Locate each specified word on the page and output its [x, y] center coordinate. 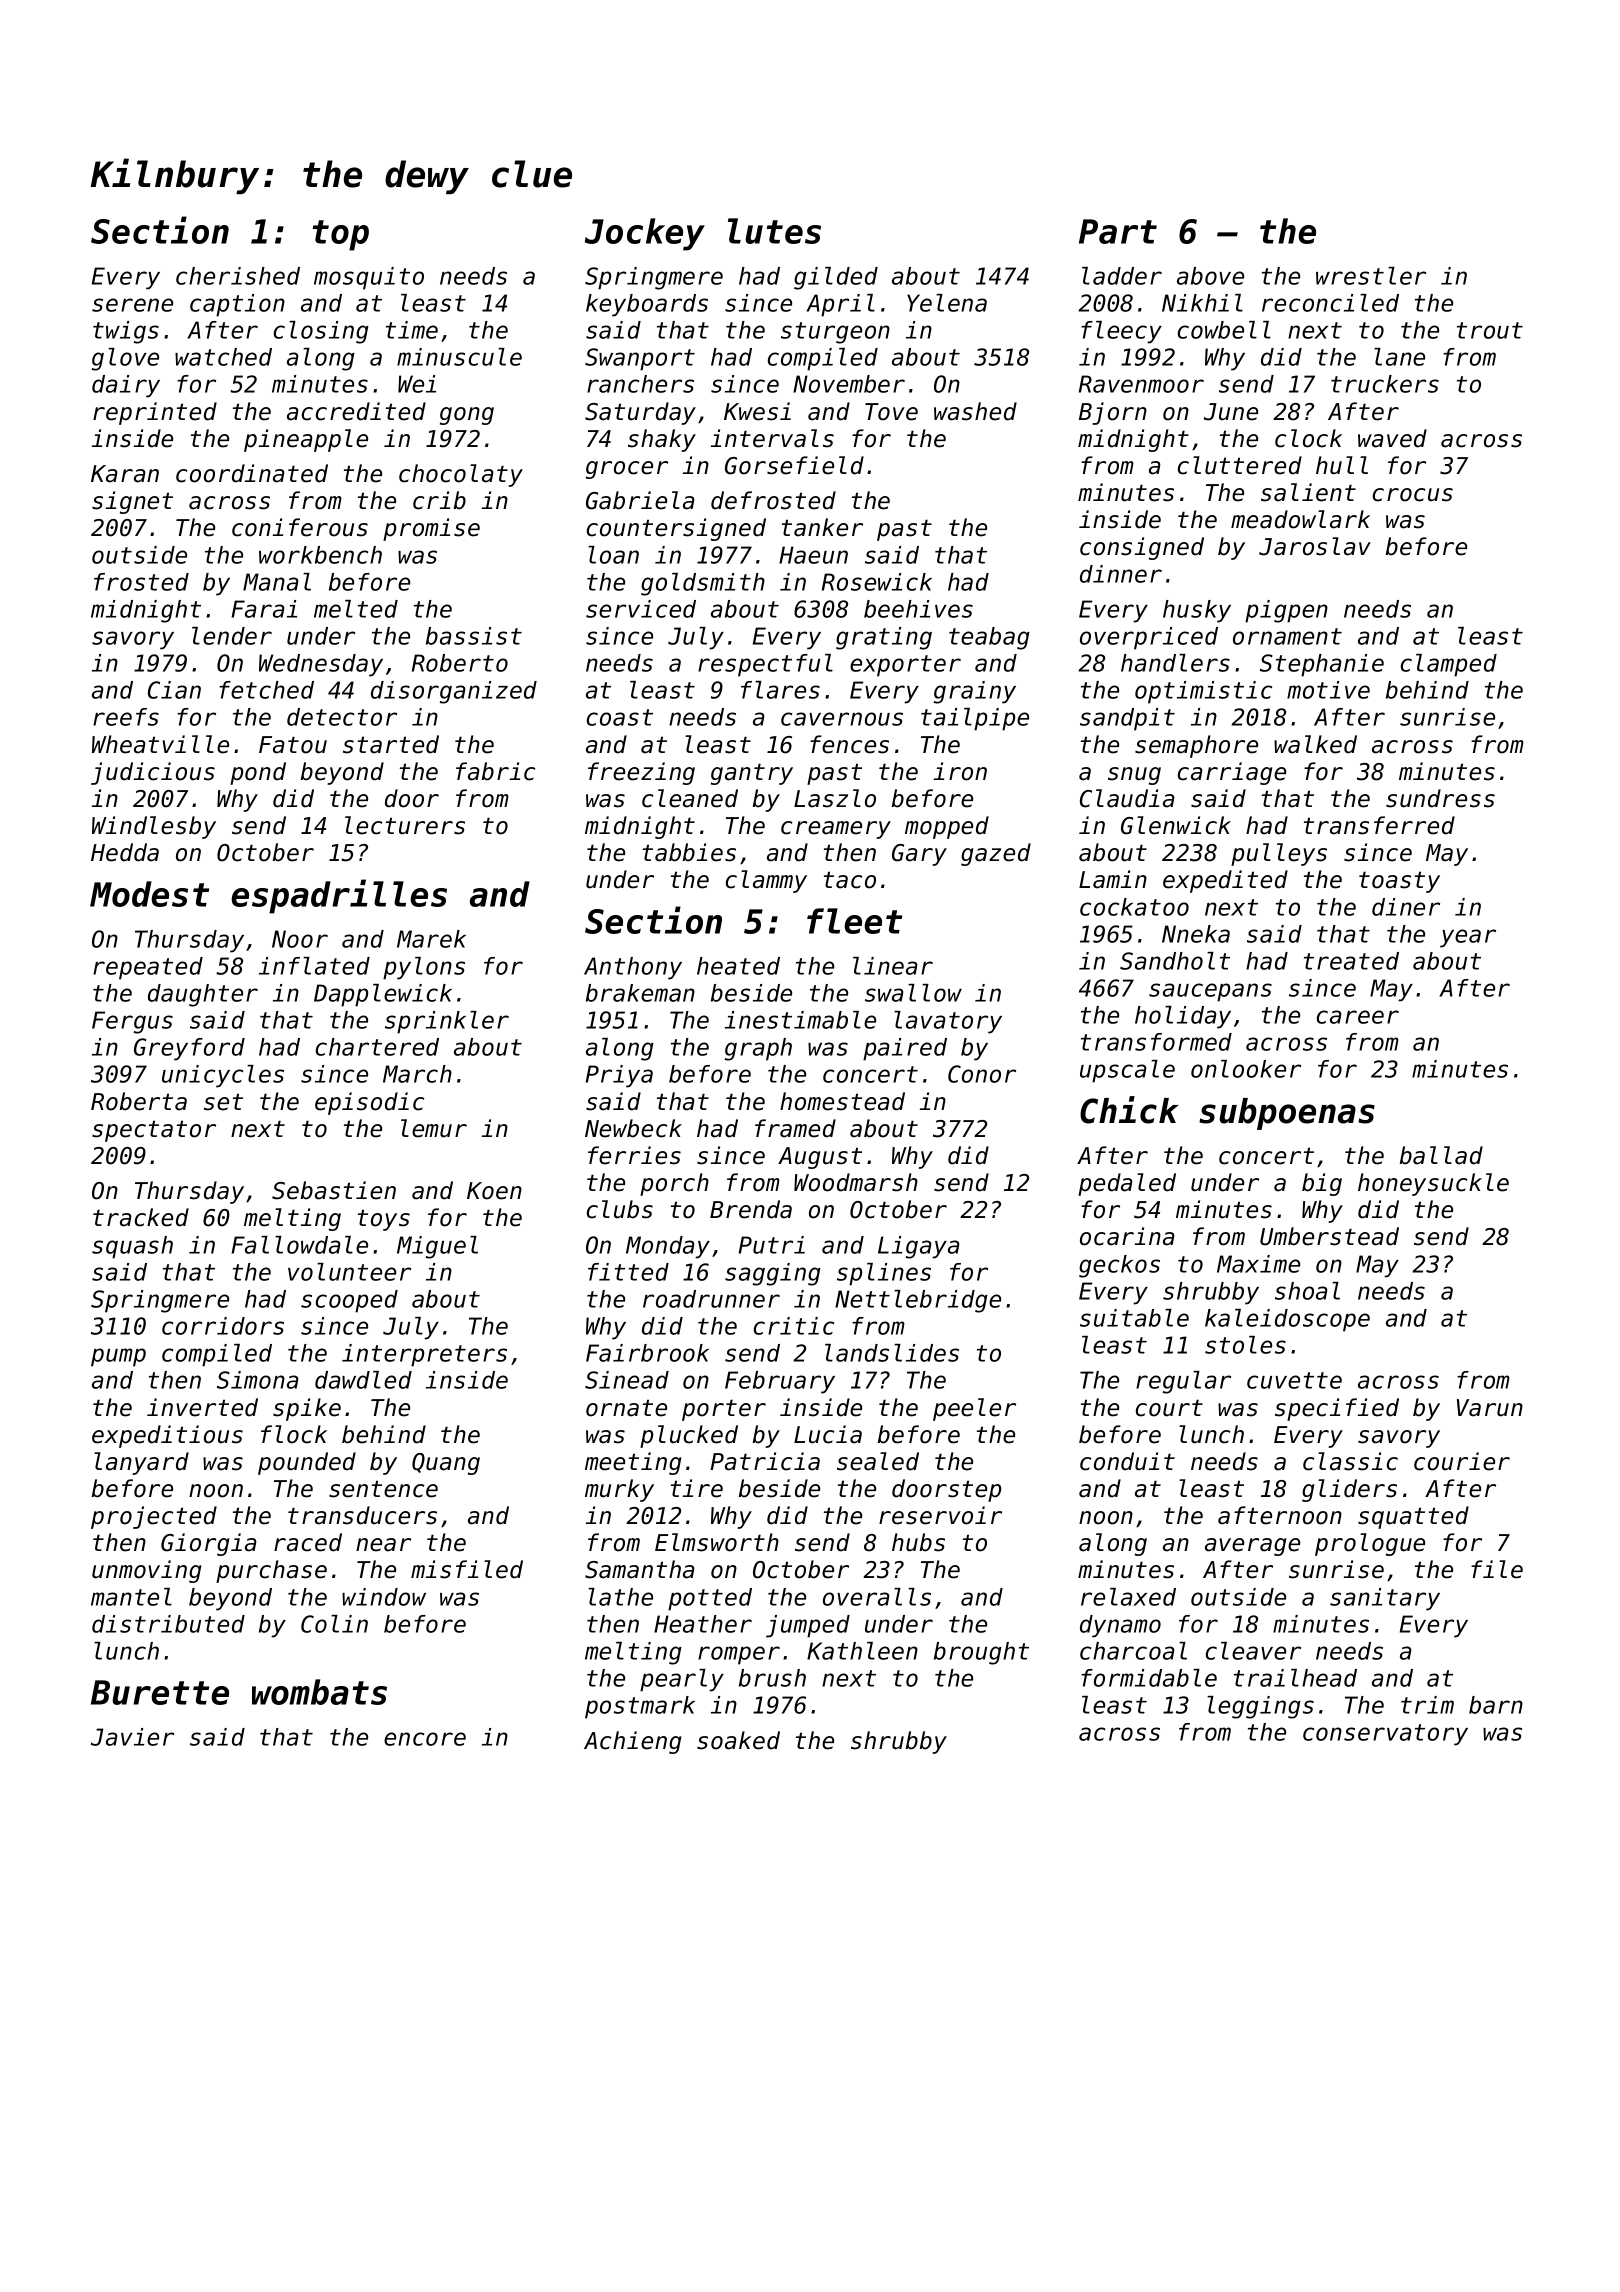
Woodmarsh [856, 1182]
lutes [774, 231]
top [341, 235]
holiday [1183, 1017]
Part [1118, 231]
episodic [369, 1103]
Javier [132, 1737]
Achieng [632, 1742]
